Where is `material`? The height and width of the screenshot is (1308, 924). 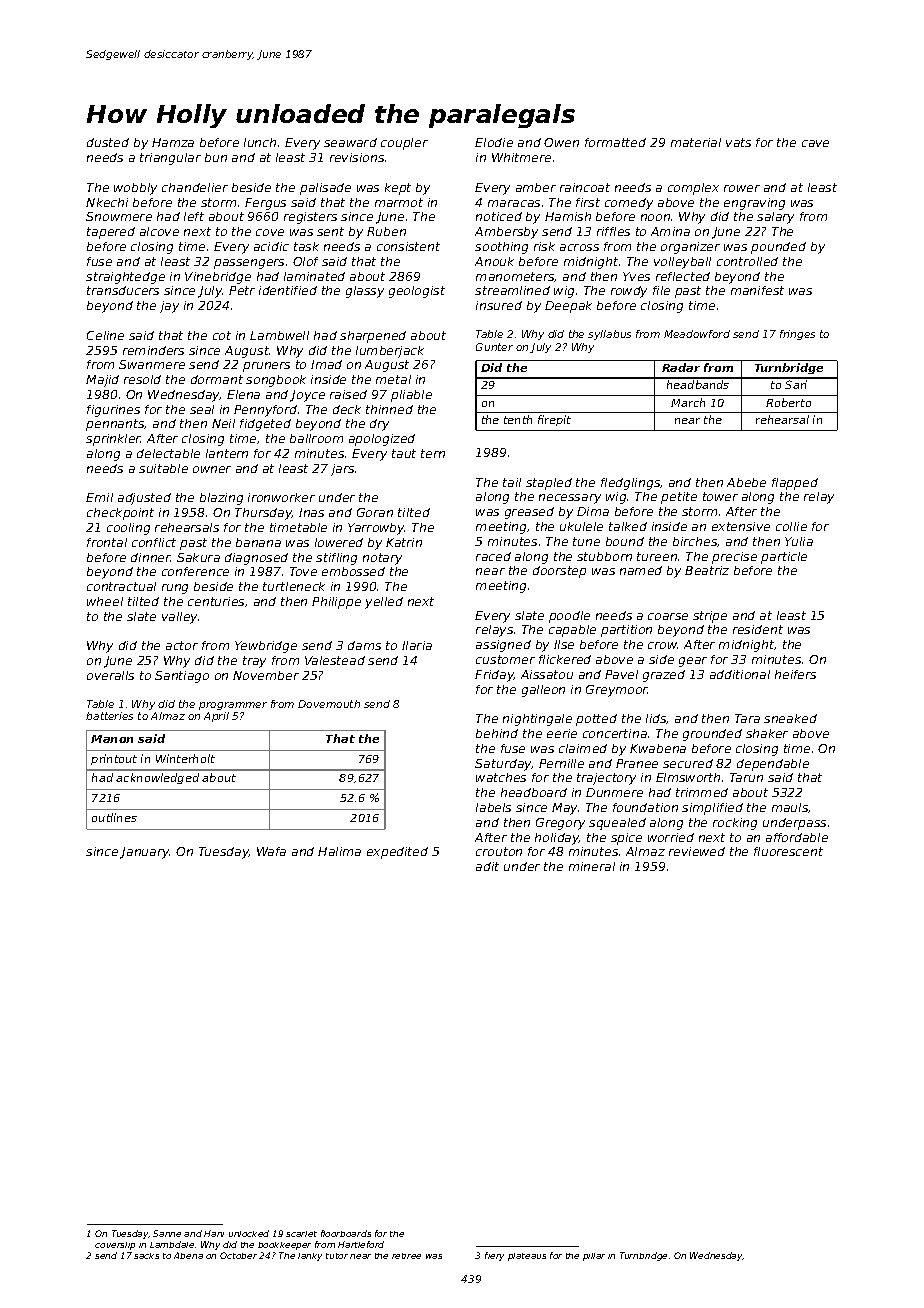
material is located at coordinates (696, 142).
